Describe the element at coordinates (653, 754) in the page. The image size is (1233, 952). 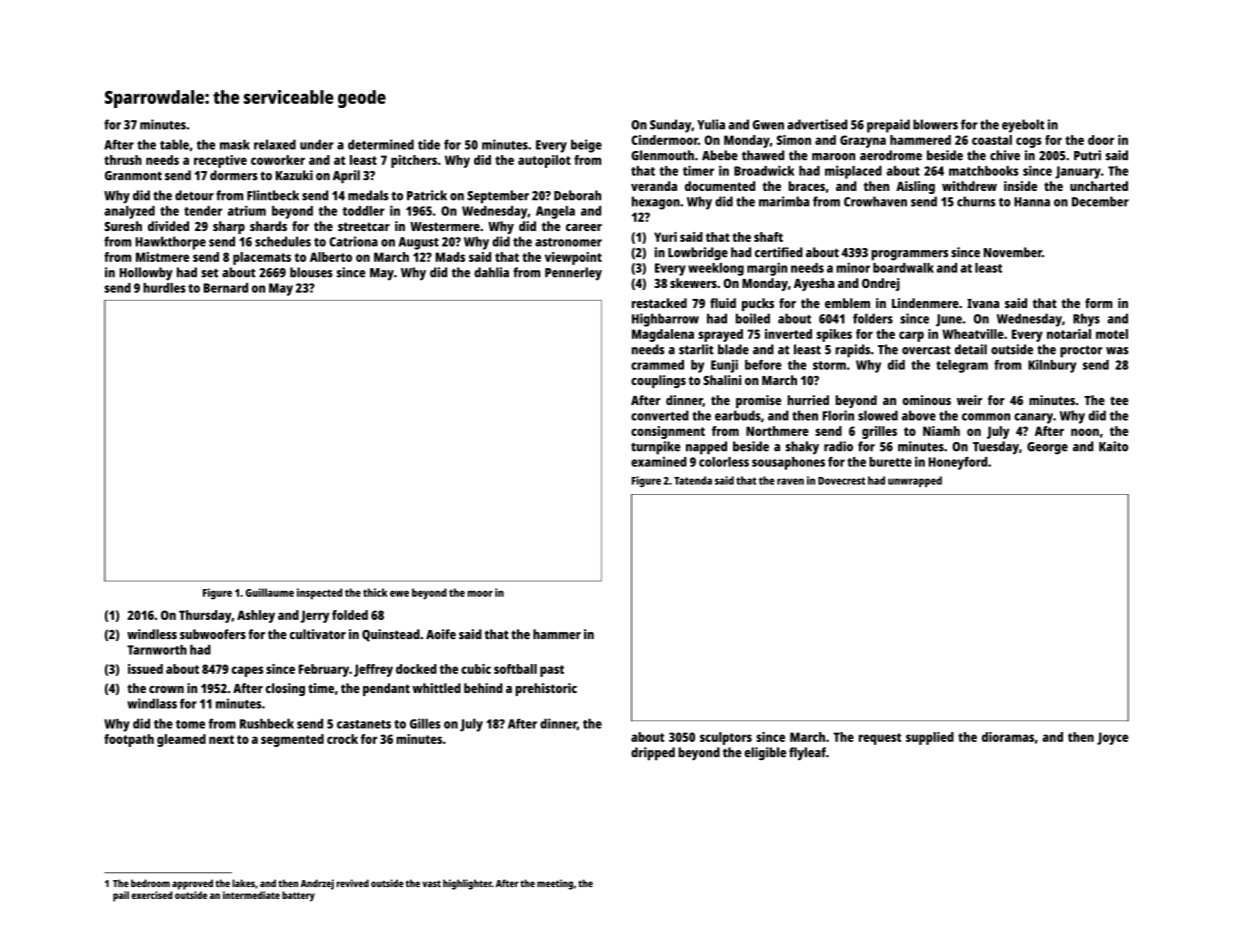
I see `dripped` at that location.
